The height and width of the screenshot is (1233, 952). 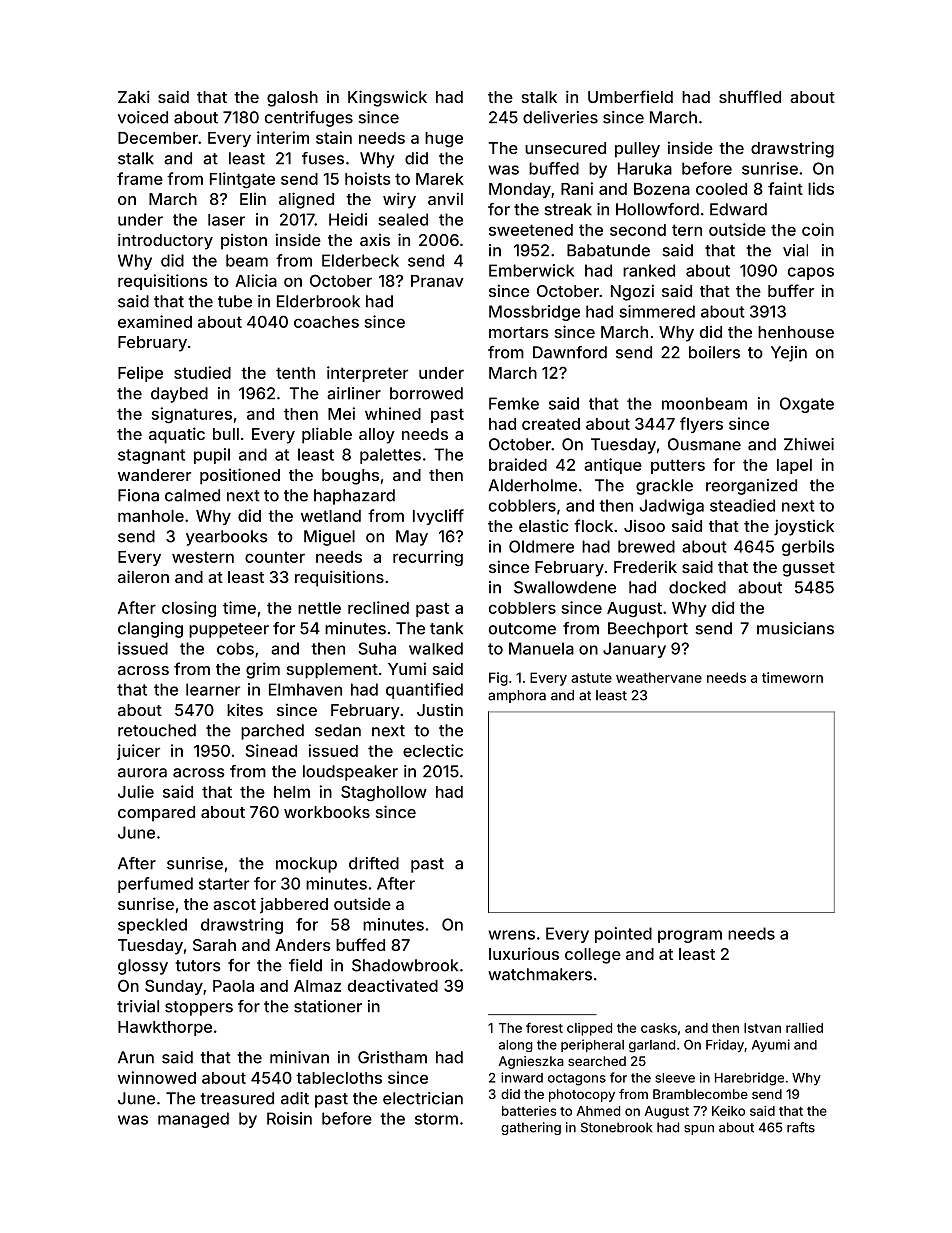 What do you see at coordinates (796, 332) in the screenshot?
I see `henhouse` at bounding box center [796, 332].
